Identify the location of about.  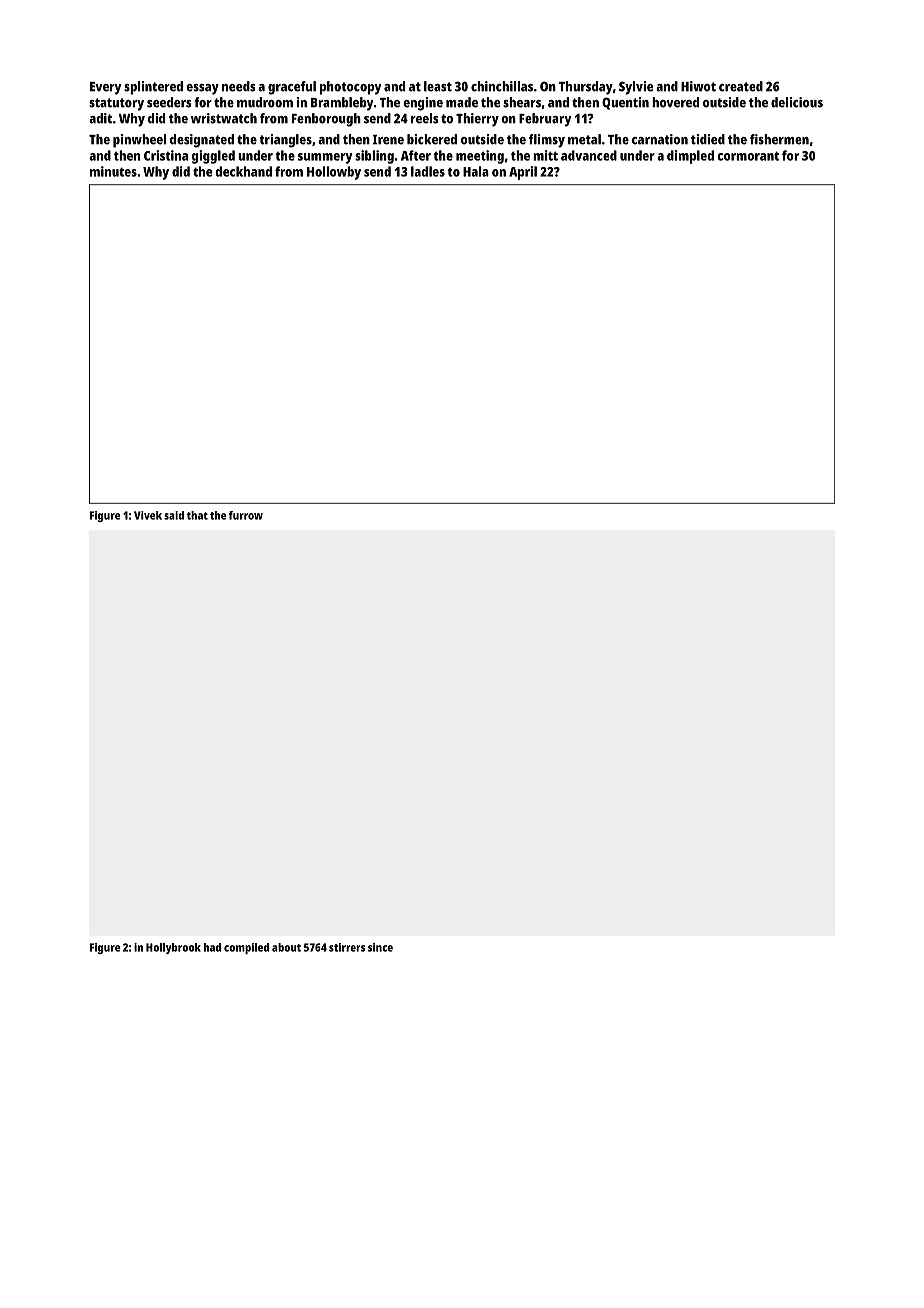
(286, 947).
